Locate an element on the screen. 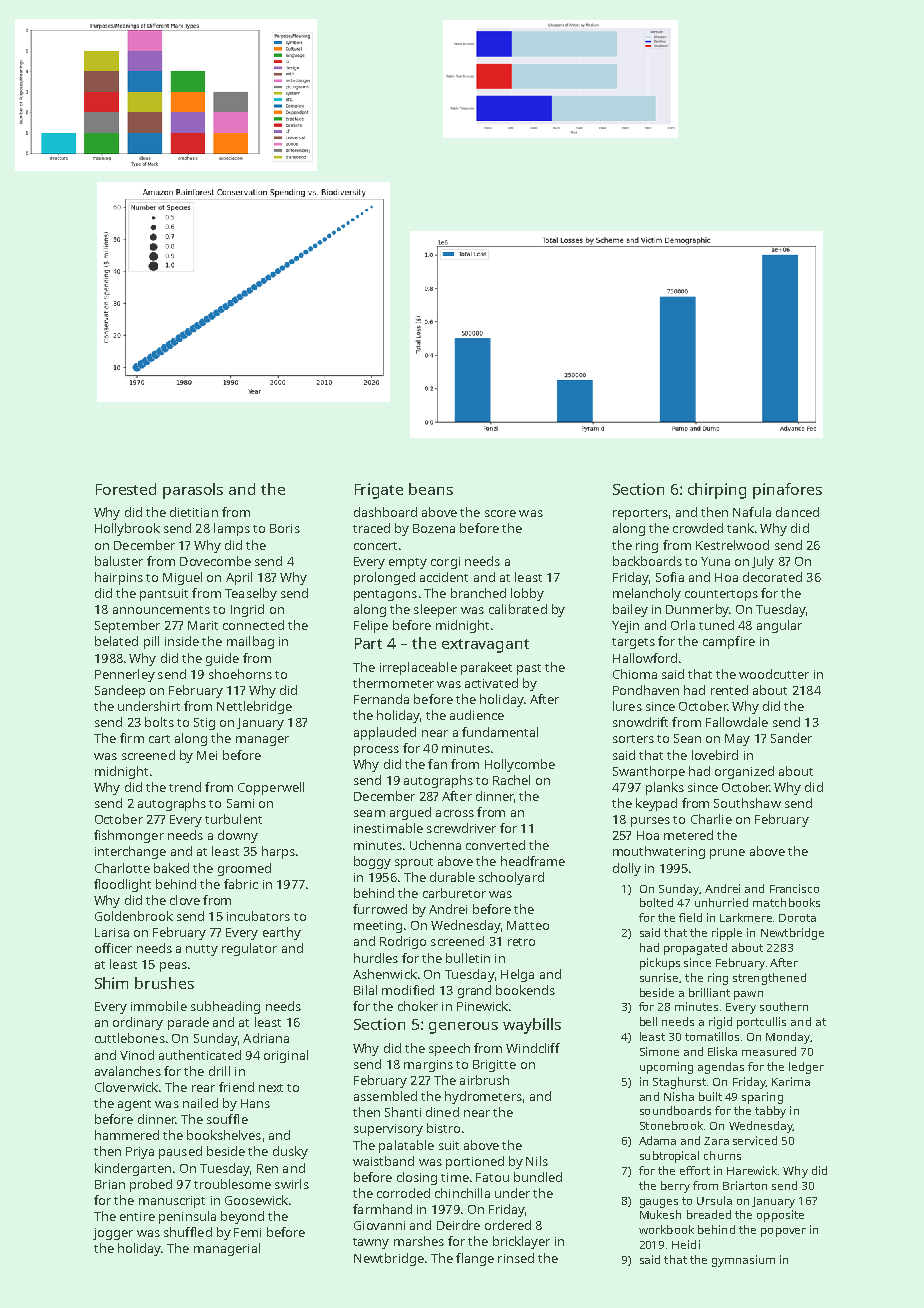 The width and height of the screenshot is (924, 1308). margins is located at coordinates (428, 1066).
